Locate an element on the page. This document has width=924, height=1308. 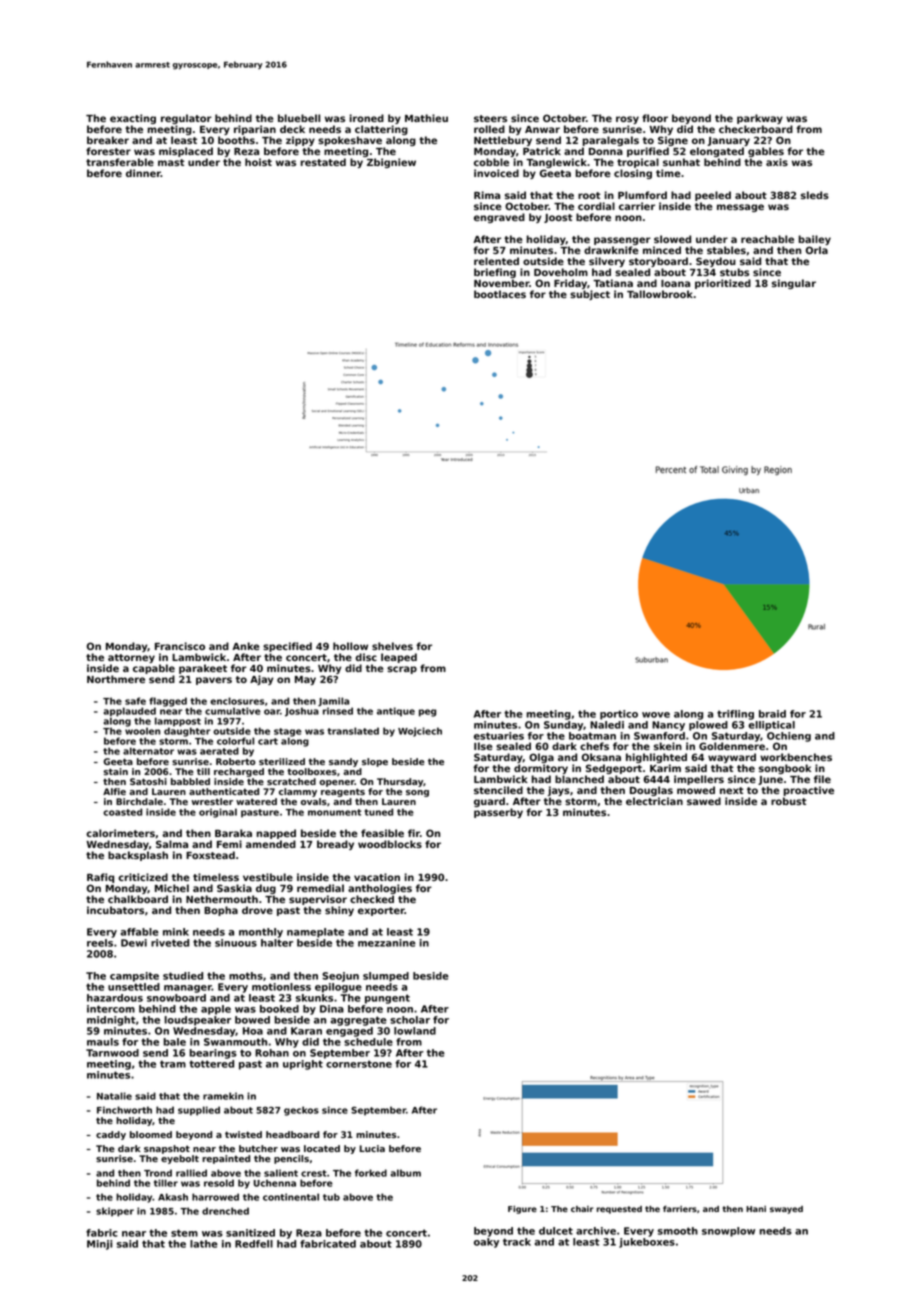
attorney is located at coordinates (131, 658).
